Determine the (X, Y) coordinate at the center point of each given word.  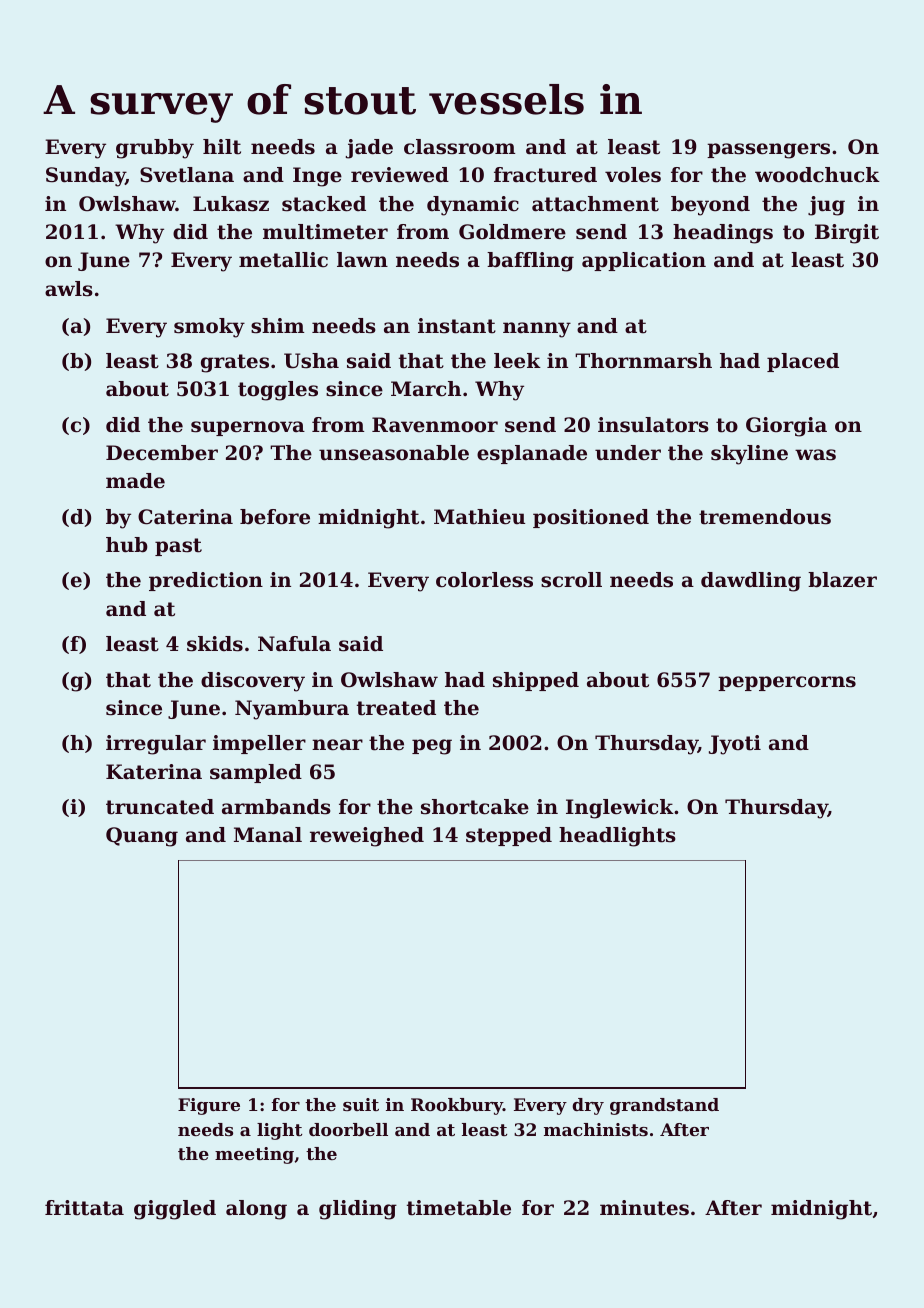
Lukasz (231, 204)
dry (588, 1106)
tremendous (765, 517)
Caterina (185, 517)
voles (633, 175)
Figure (209, 1106)
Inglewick (620, 809)
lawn (362, 259)
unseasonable (394, 453)
